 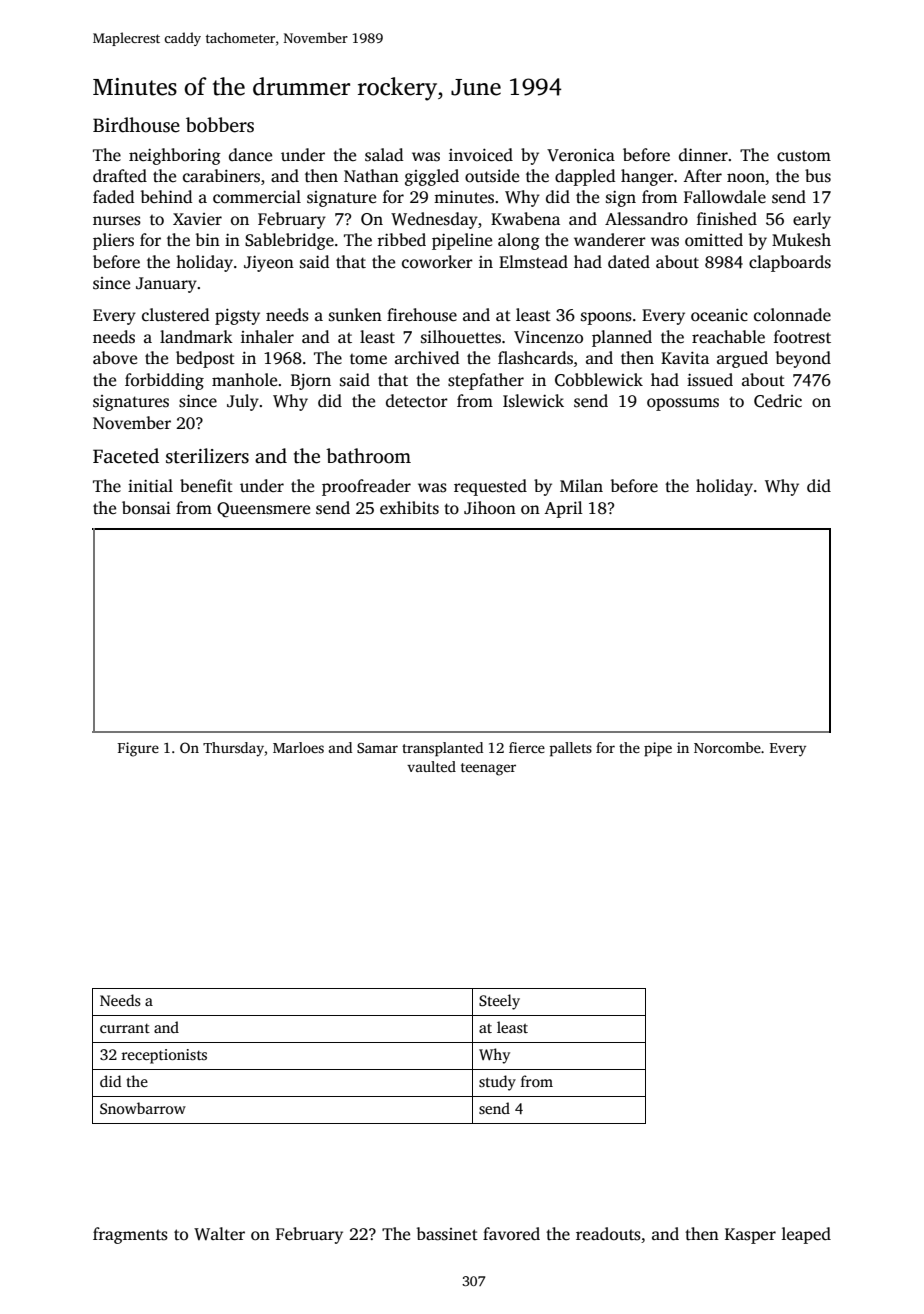 I want to click on Milan, so click(x=581, y=485).
